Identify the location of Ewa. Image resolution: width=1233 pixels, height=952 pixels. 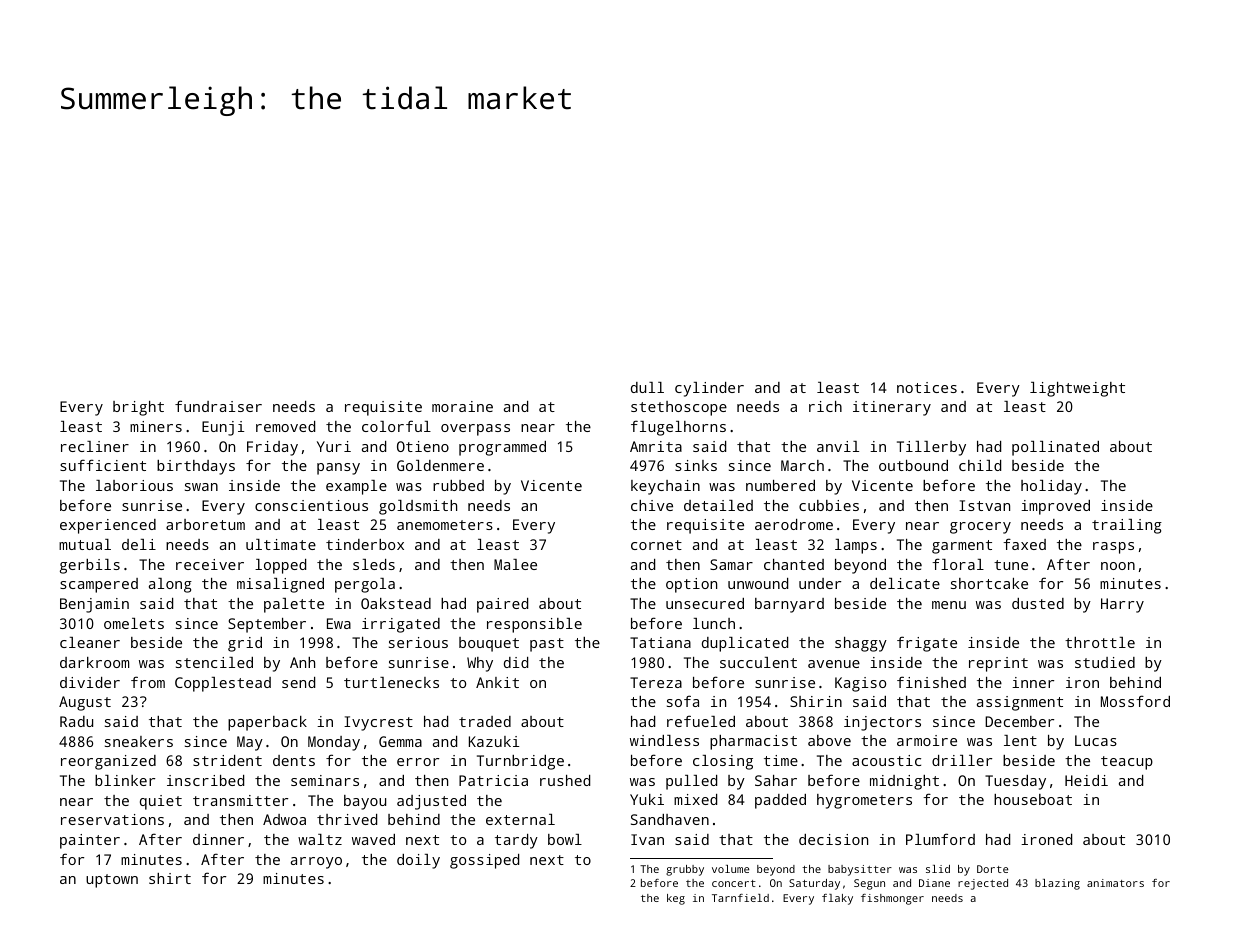
(339, 623).
